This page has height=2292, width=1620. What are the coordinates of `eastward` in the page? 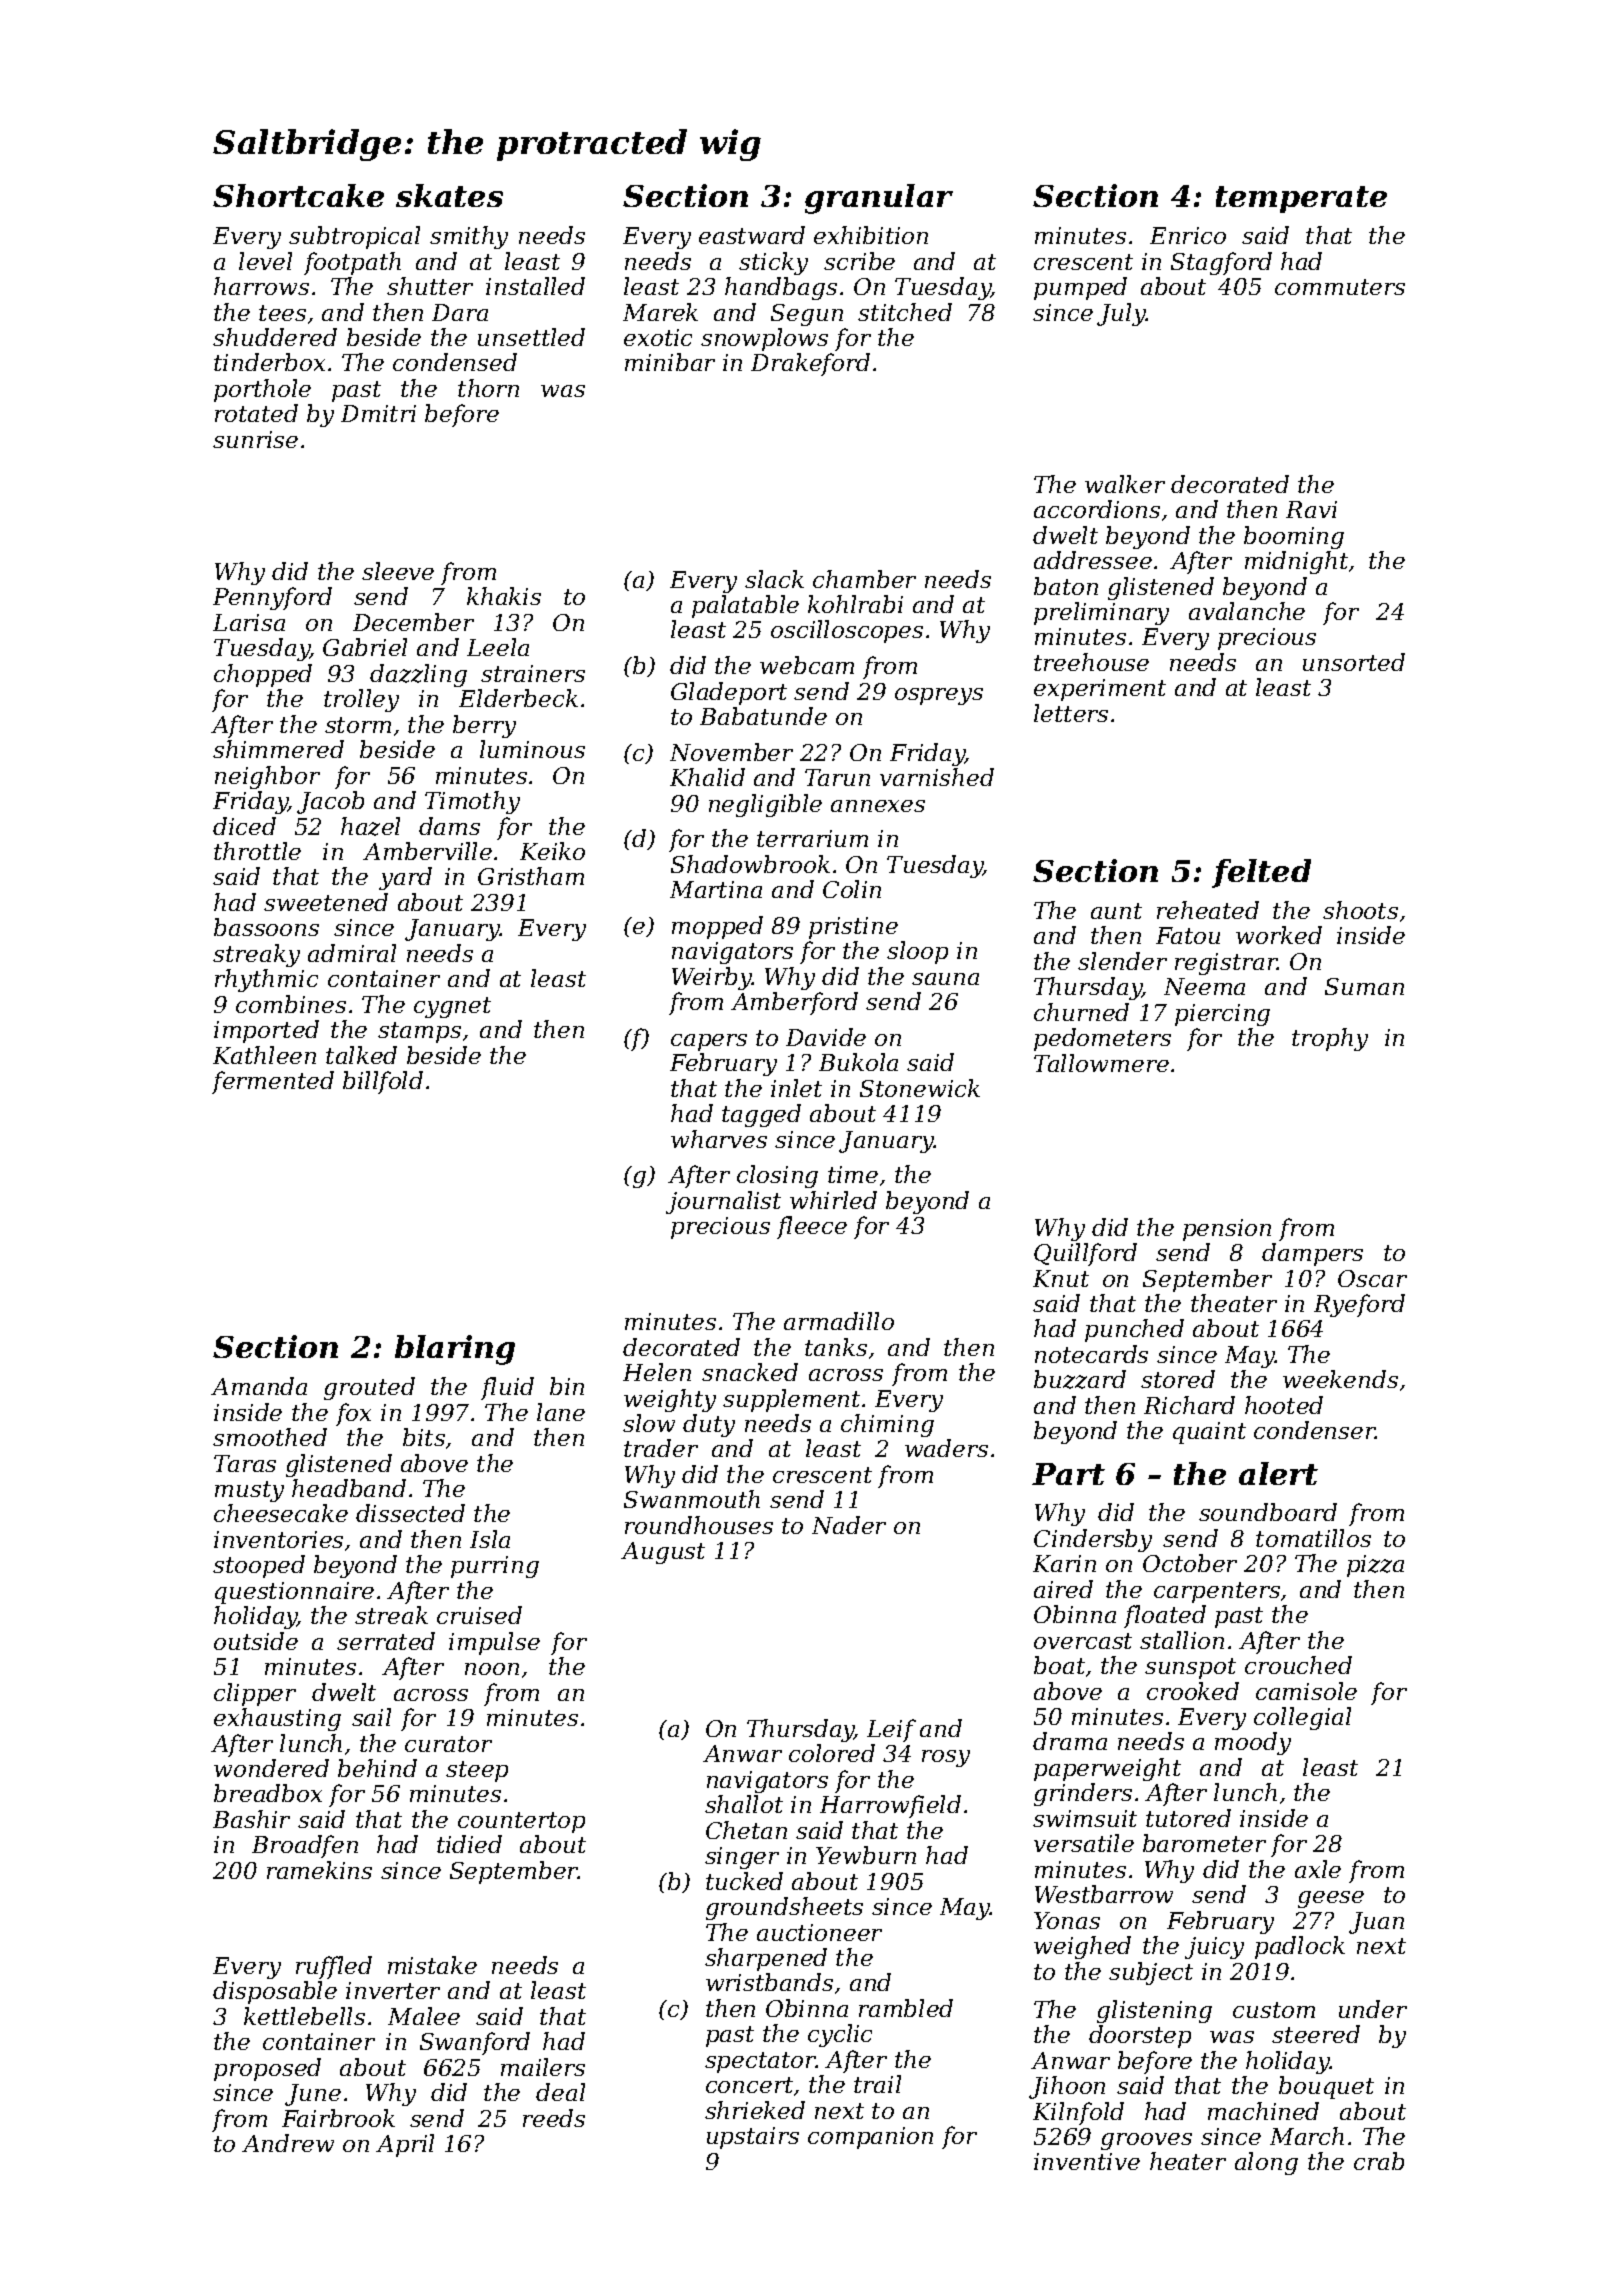 It's located at (752, 235).
